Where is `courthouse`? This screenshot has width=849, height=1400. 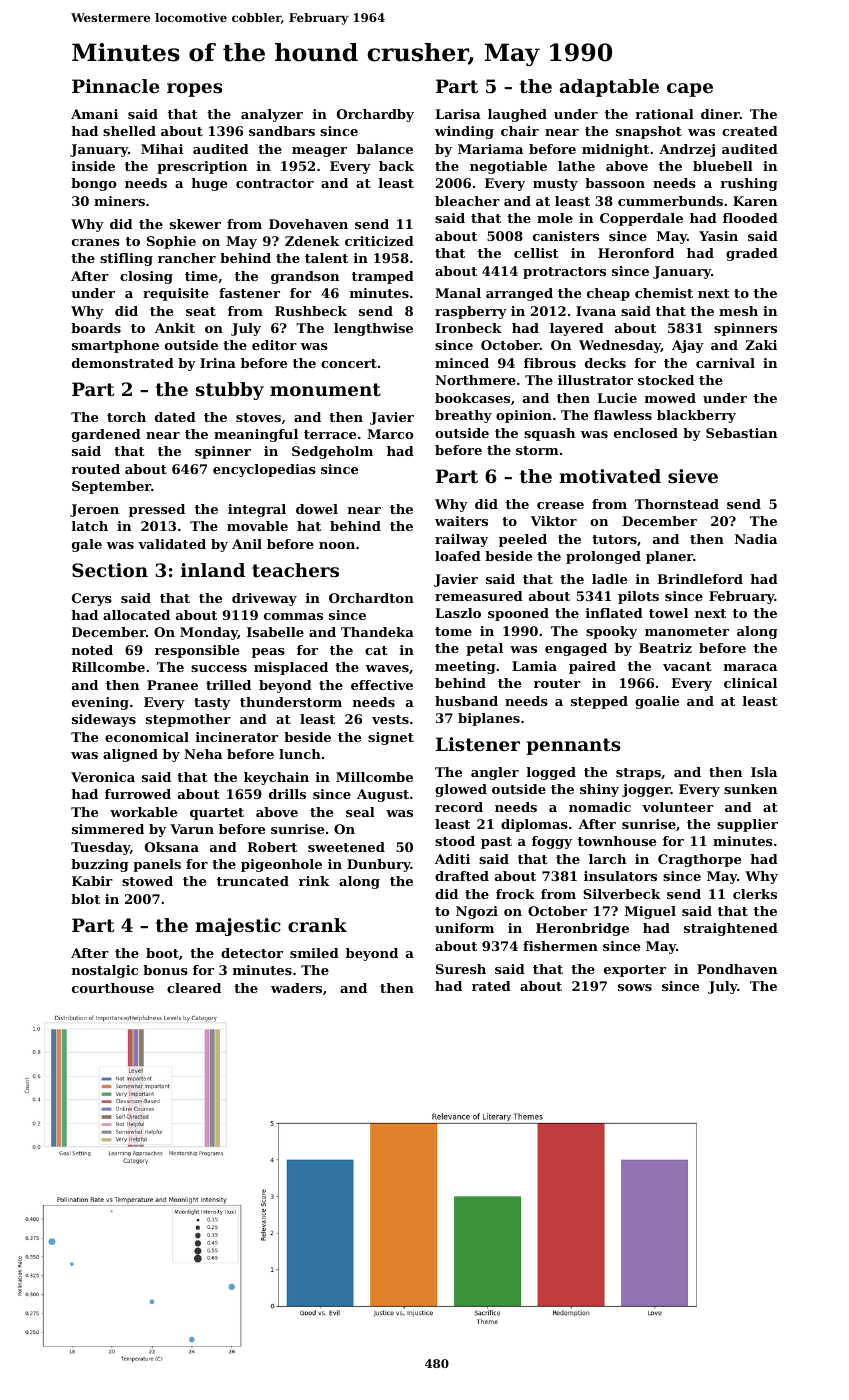 courthouse is located at coordinates (113, 988).
